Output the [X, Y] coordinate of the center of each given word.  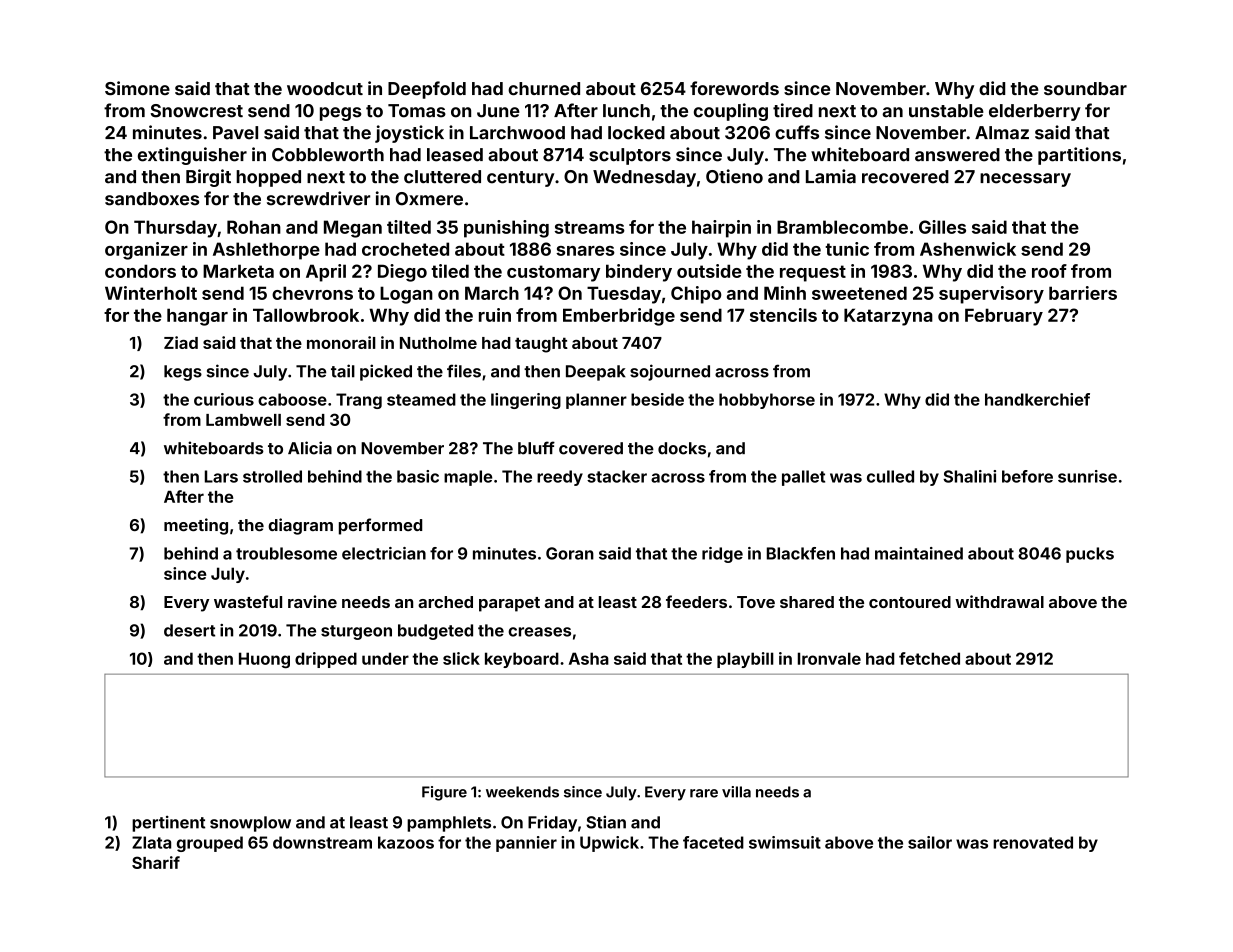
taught [541, 345]
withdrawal [999, 601]
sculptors [630, 156]
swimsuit [785, 842]
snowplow [250, 824]
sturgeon [356, 632]
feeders [696, 601]
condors [140, 271]
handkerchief [1037, 399]
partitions [1079, 156]
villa [736, 792]
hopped [268, 178]
